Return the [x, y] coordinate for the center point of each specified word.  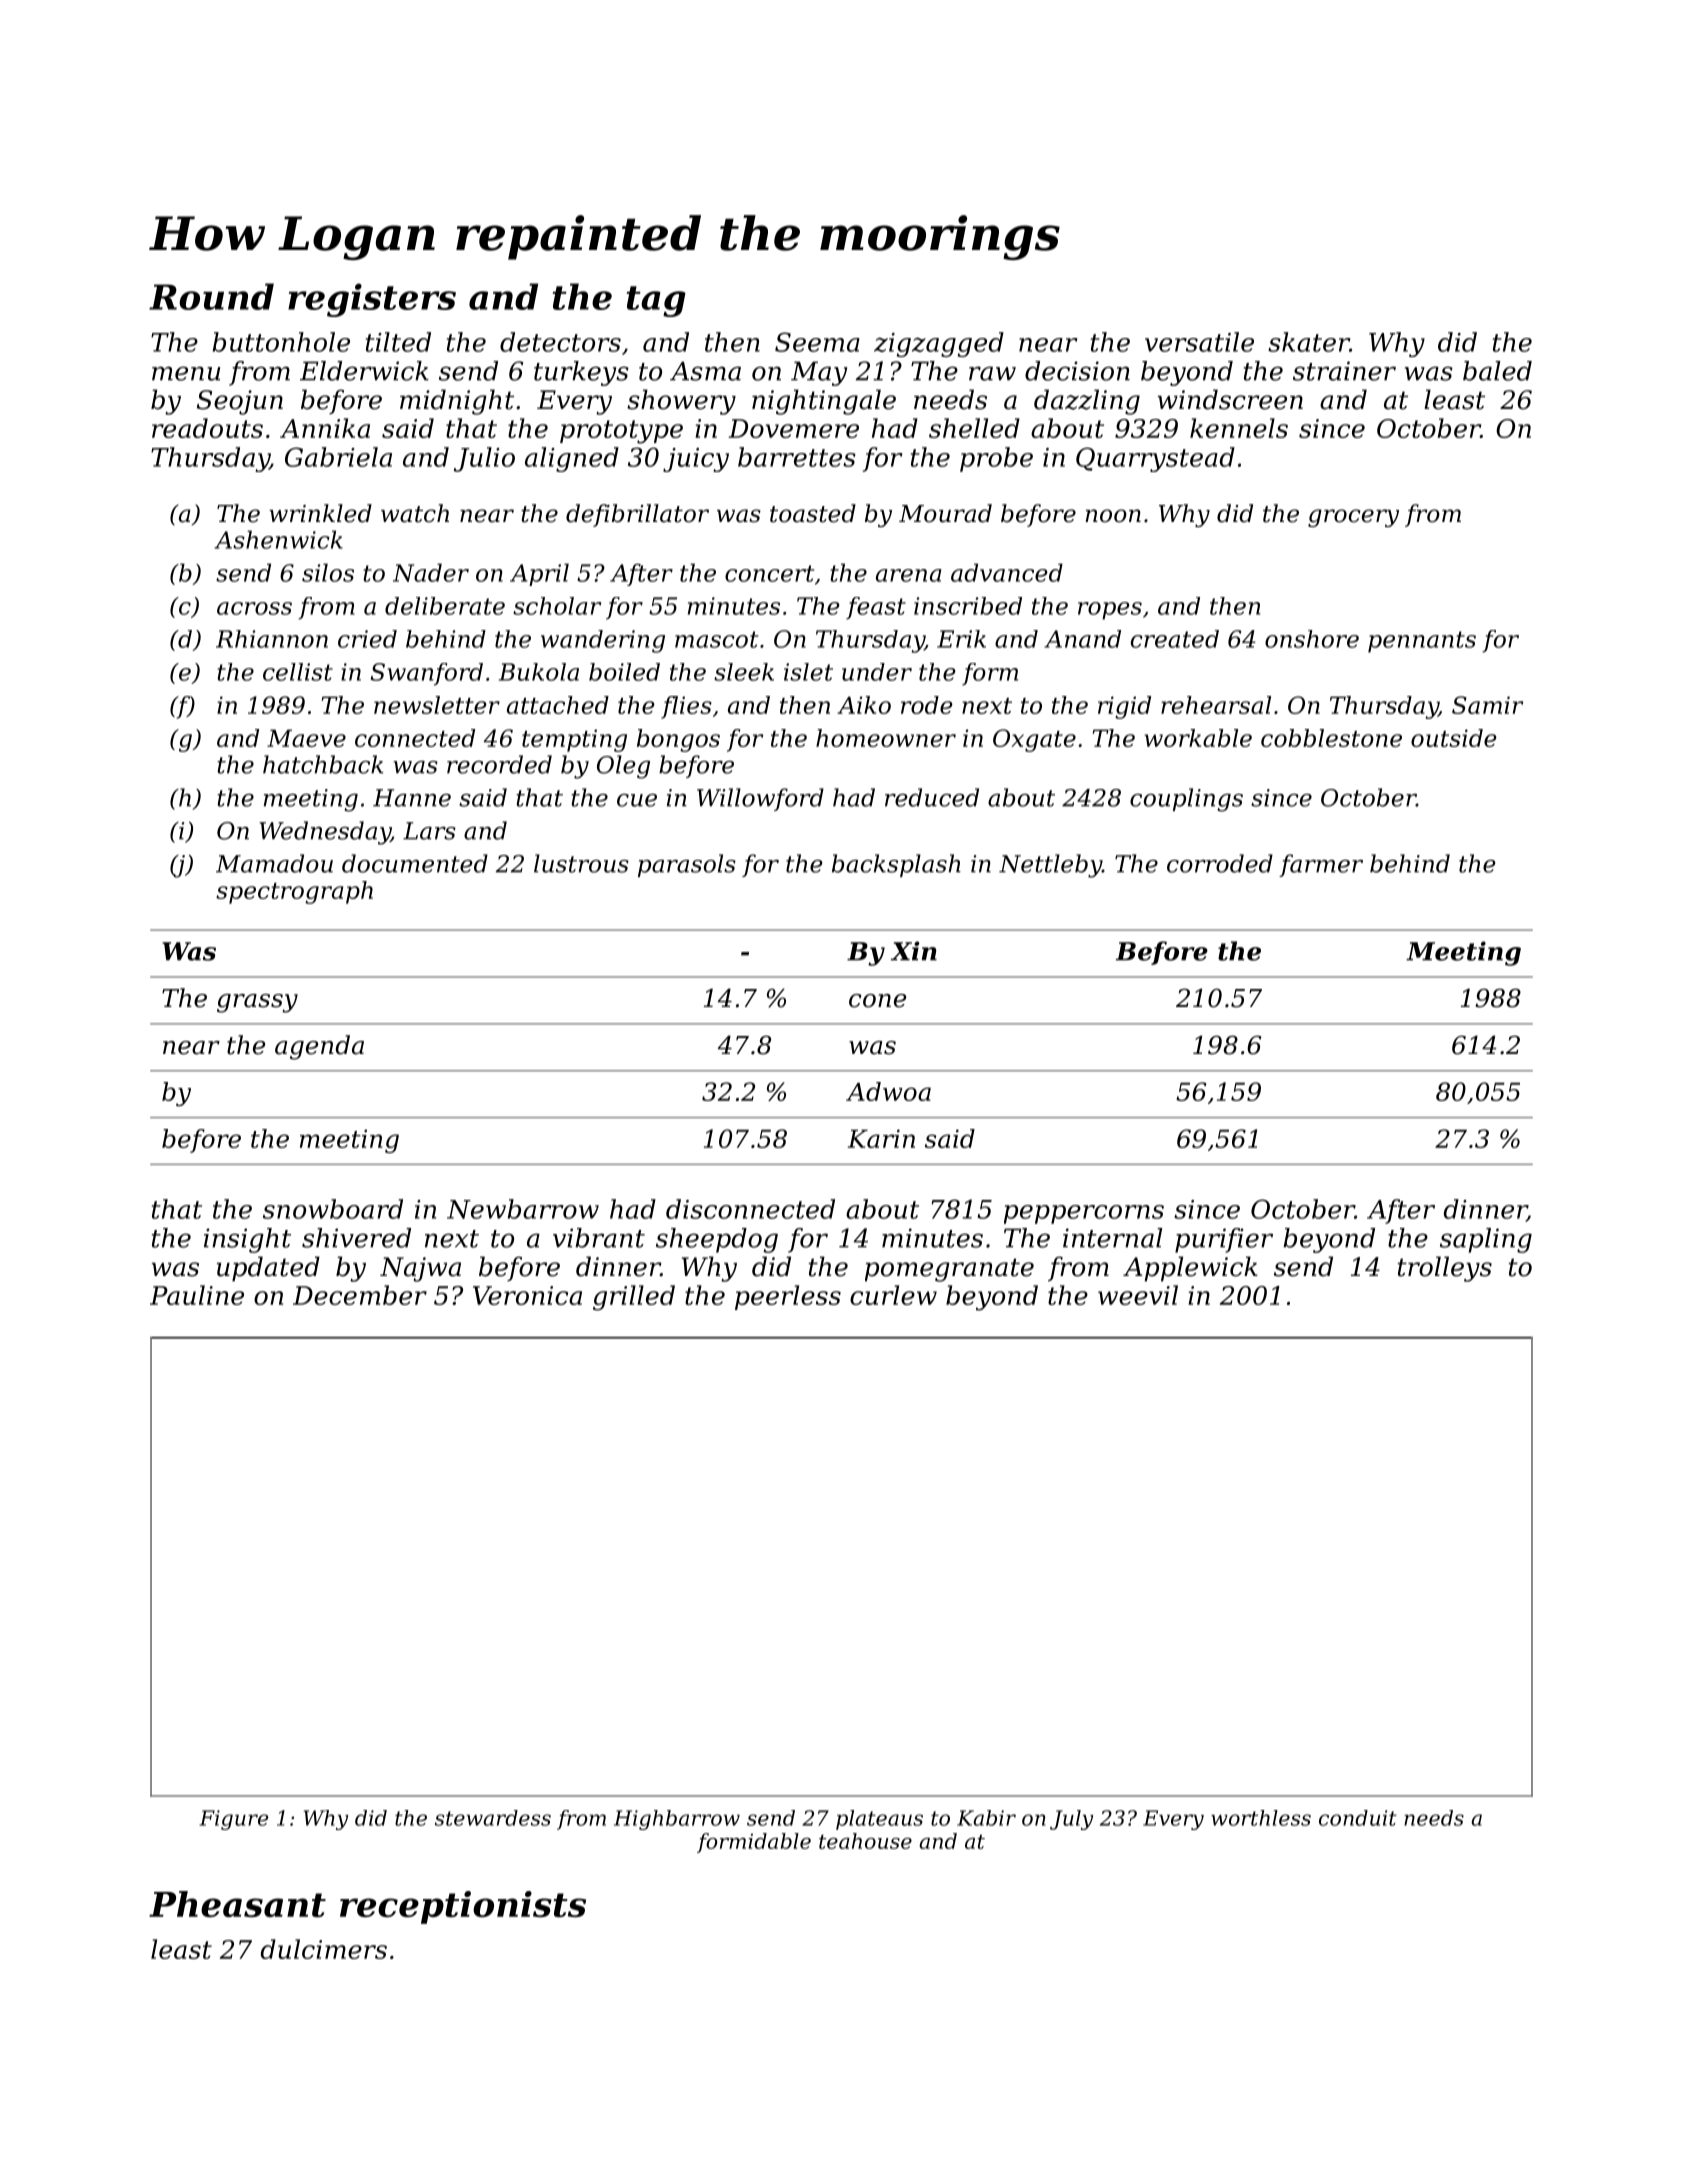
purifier [1224, 1240]
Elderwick [364, 371]
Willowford [760, 799]
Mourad [945, 513]
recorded [499, 764]
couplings [1186, 800]
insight [247, 1240]
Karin [881, 1138]
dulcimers [324, 1949]
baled [1497, 371]
